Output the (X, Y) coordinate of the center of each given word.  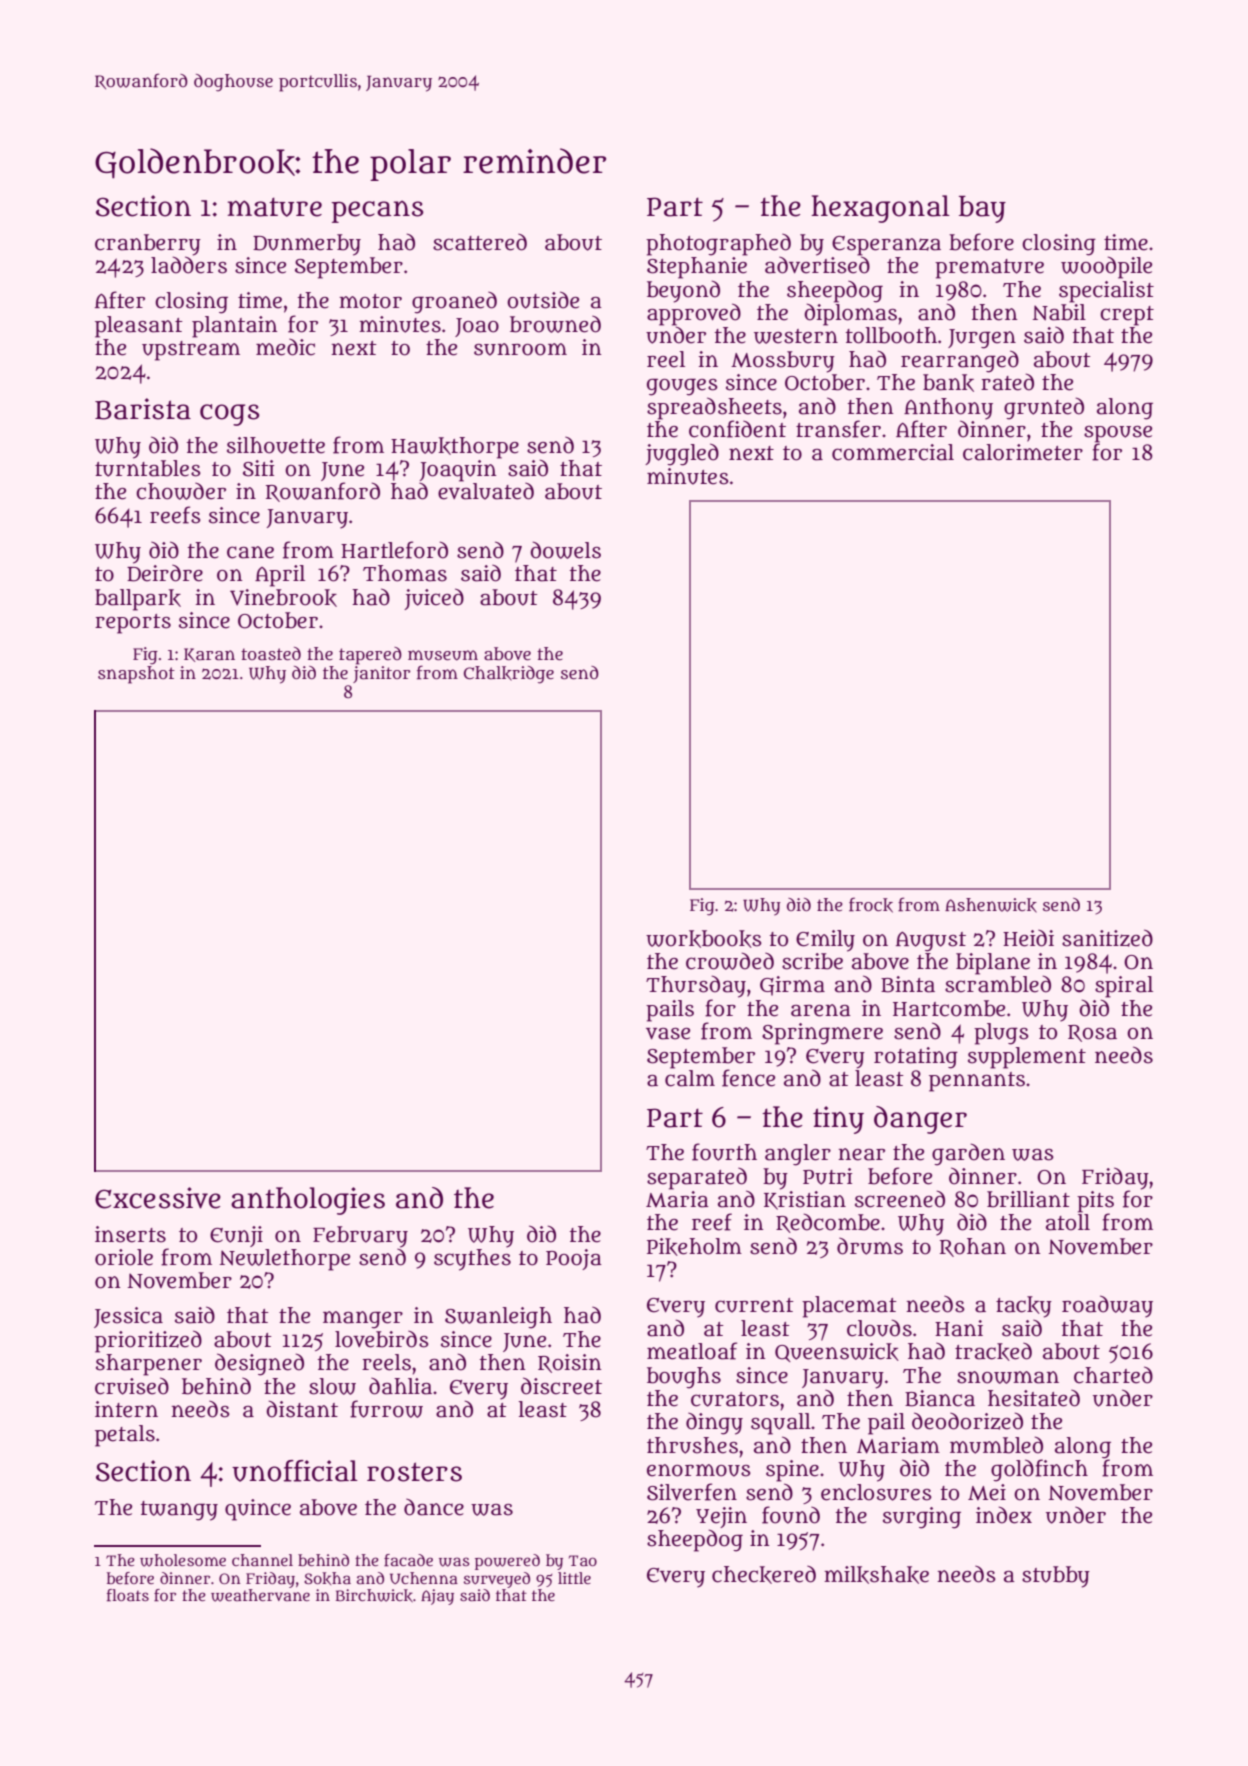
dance (434, 1507)
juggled (682, 454)
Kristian (805, 1200)
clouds (879, 1328)
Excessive (158, 1198)
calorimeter (1023, 452)
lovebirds (382, 1339)
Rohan (973, 1247)
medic (285, 347)
